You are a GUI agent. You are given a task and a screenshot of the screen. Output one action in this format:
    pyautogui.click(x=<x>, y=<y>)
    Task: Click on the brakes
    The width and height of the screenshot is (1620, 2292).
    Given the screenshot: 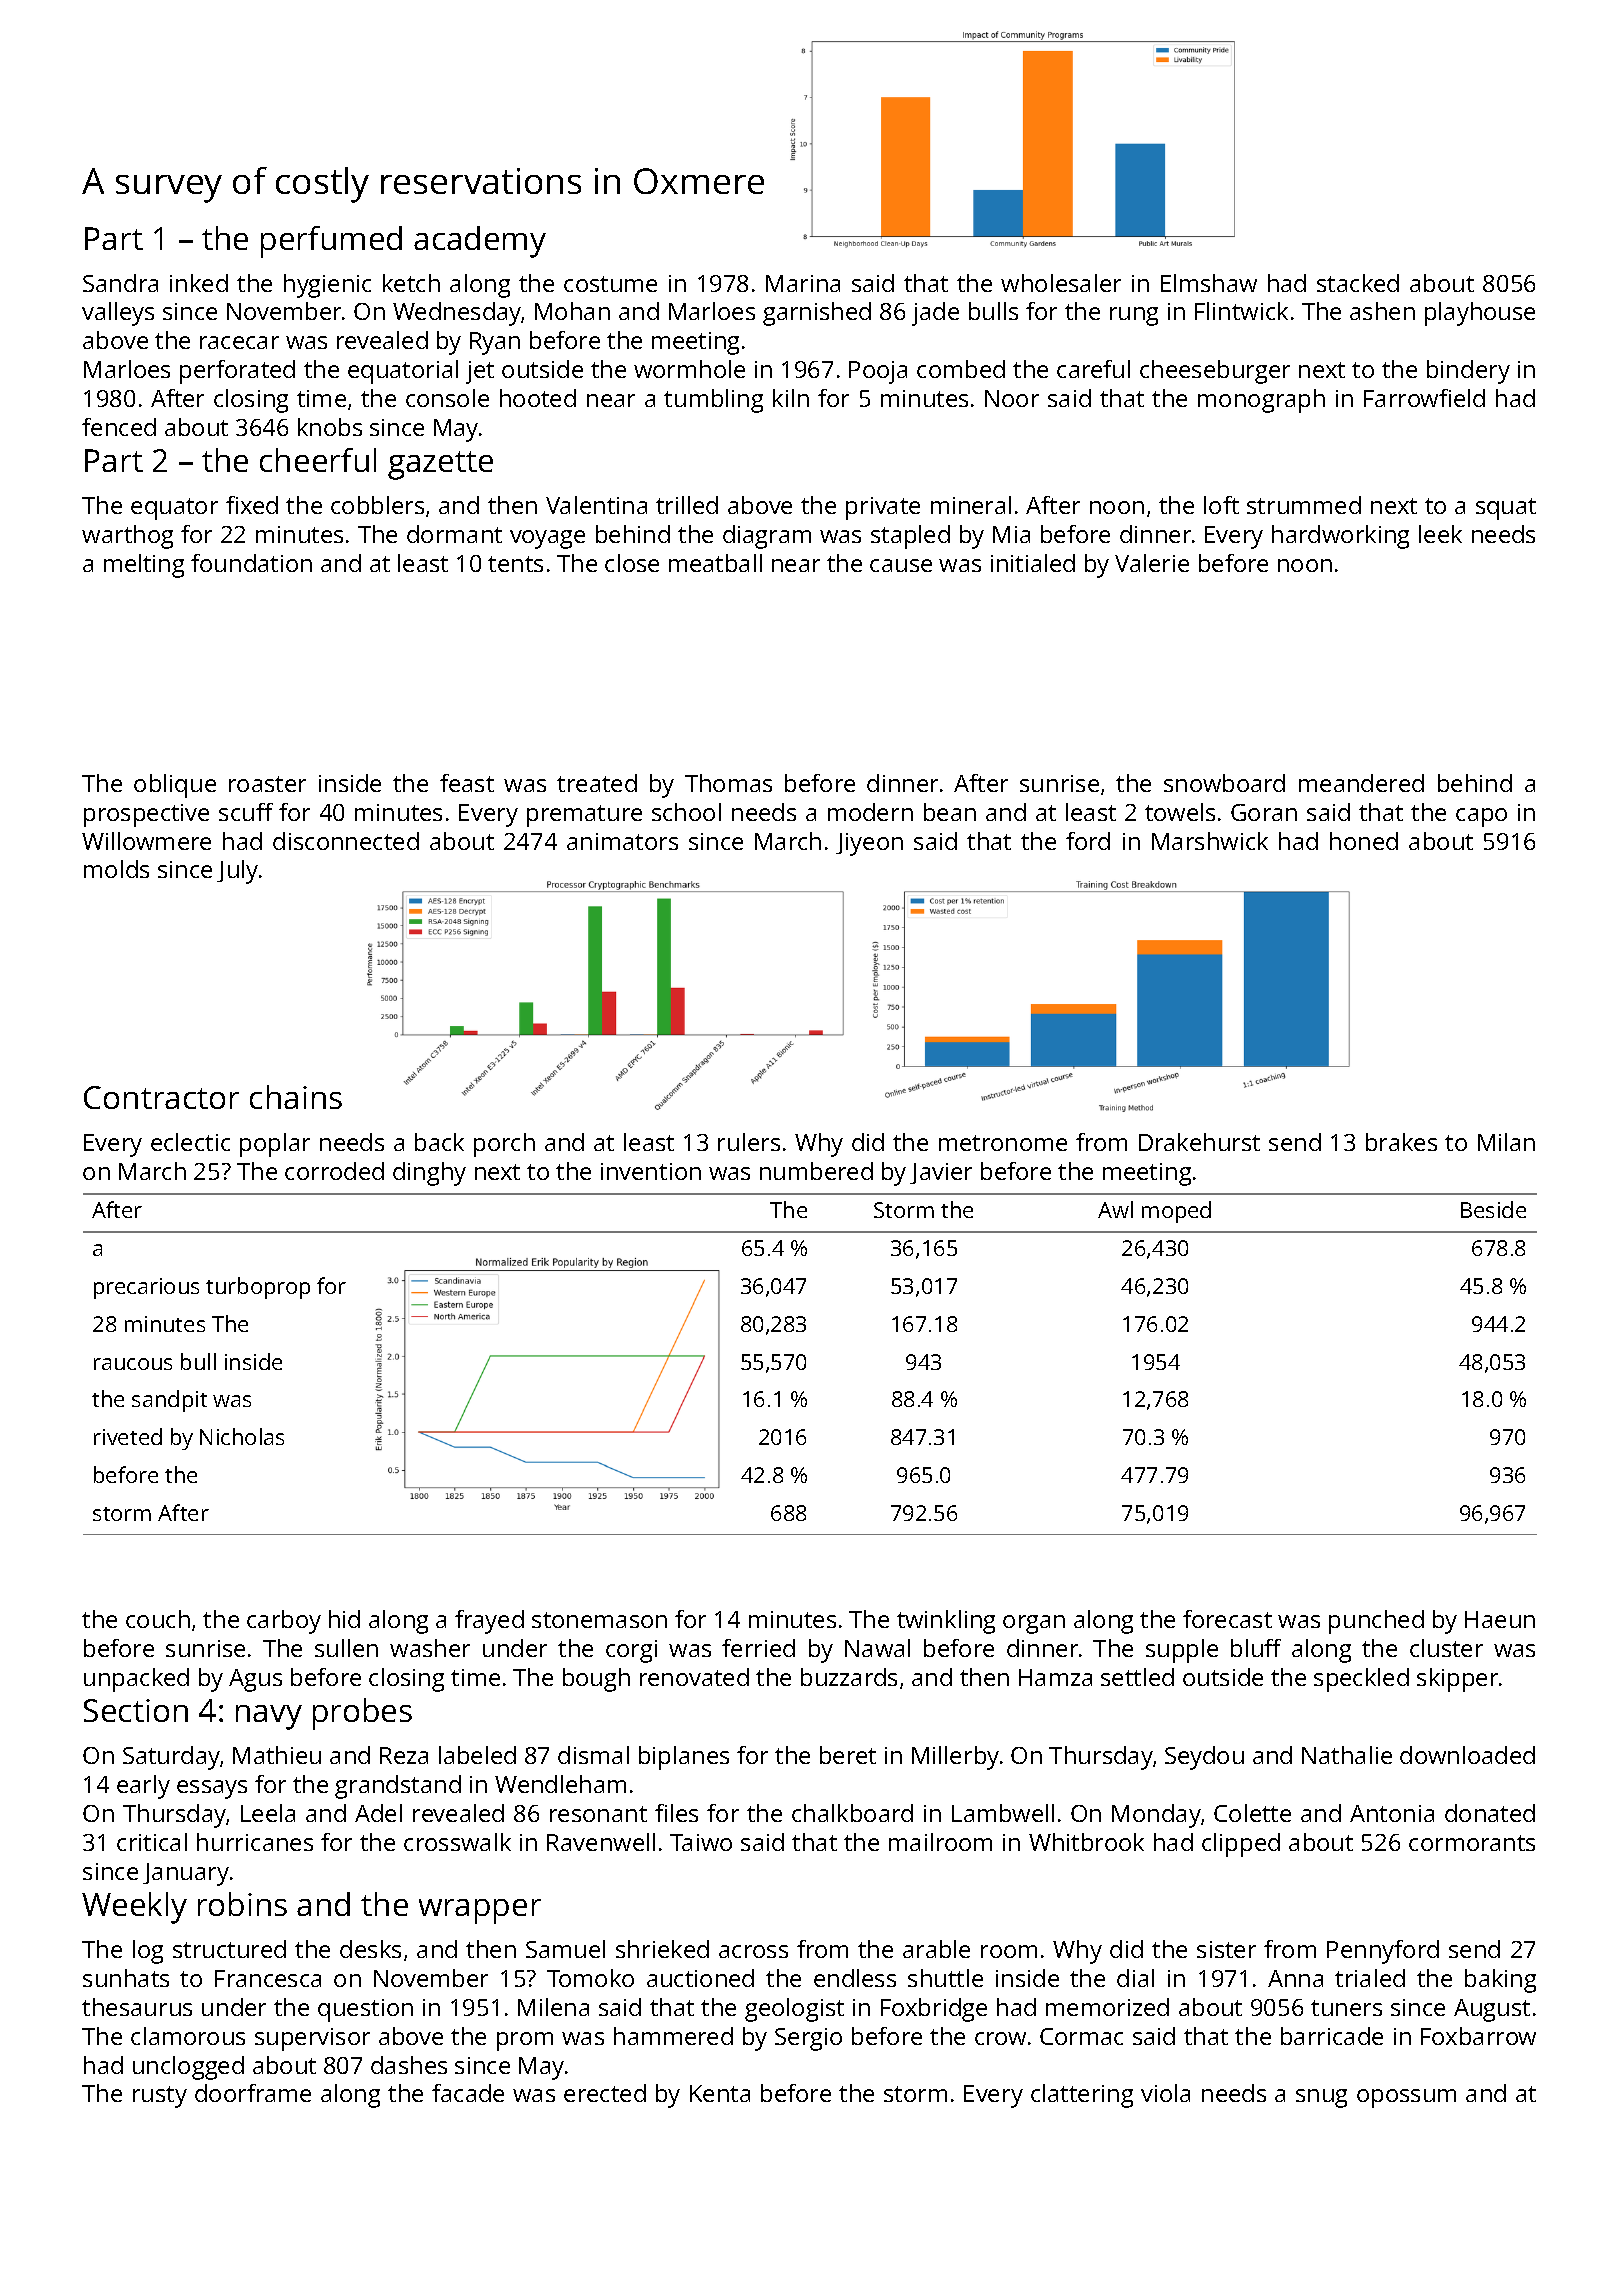 What is the action you would take?
    pyautogui.click(x=1401, y=1142)
